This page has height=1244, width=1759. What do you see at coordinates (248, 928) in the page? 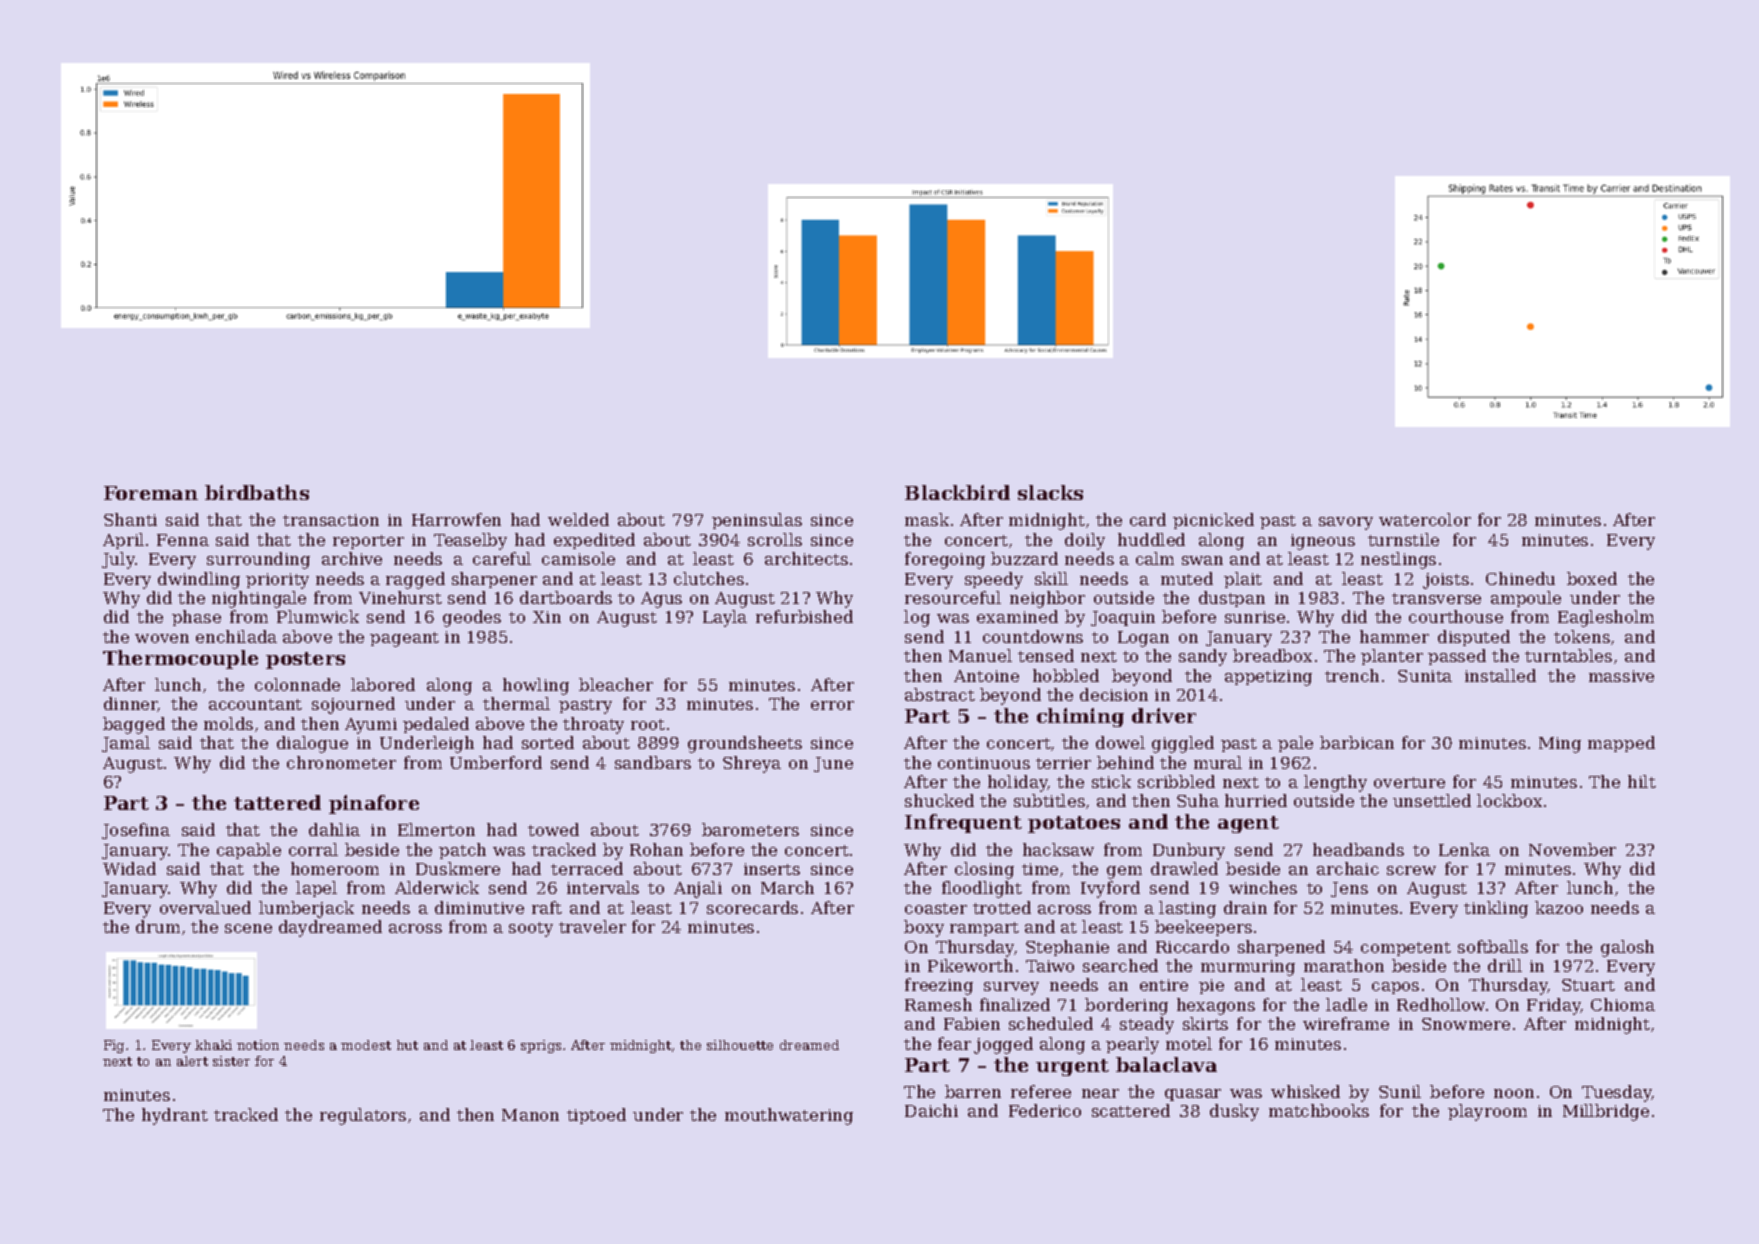
I see `scene` at bounding box center [248, 928].
